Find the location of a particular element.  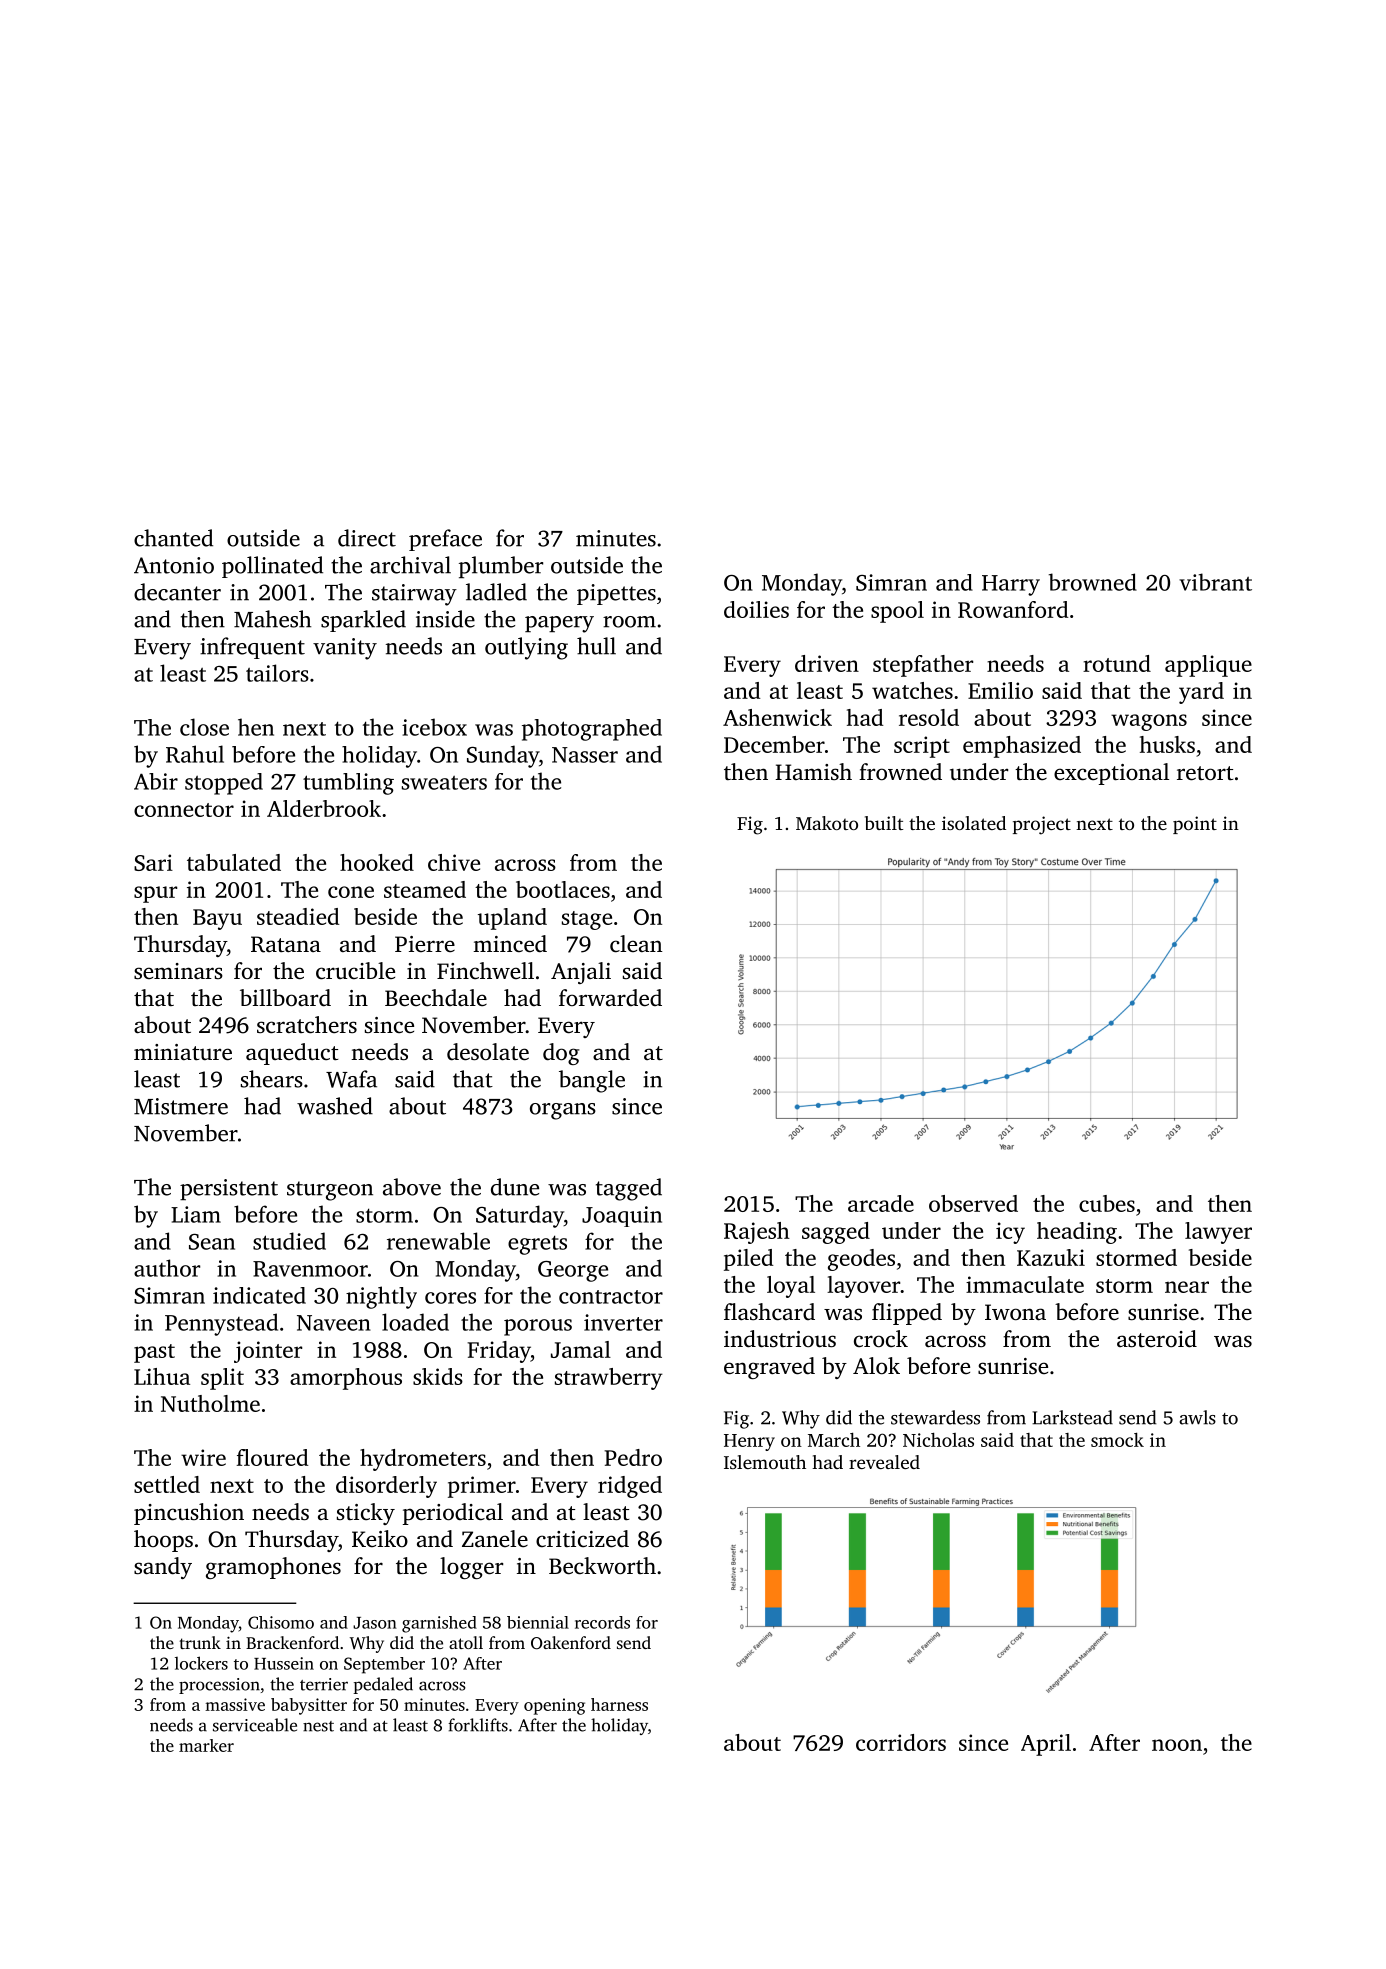

revealed is located at coordinates (884, 1462).
